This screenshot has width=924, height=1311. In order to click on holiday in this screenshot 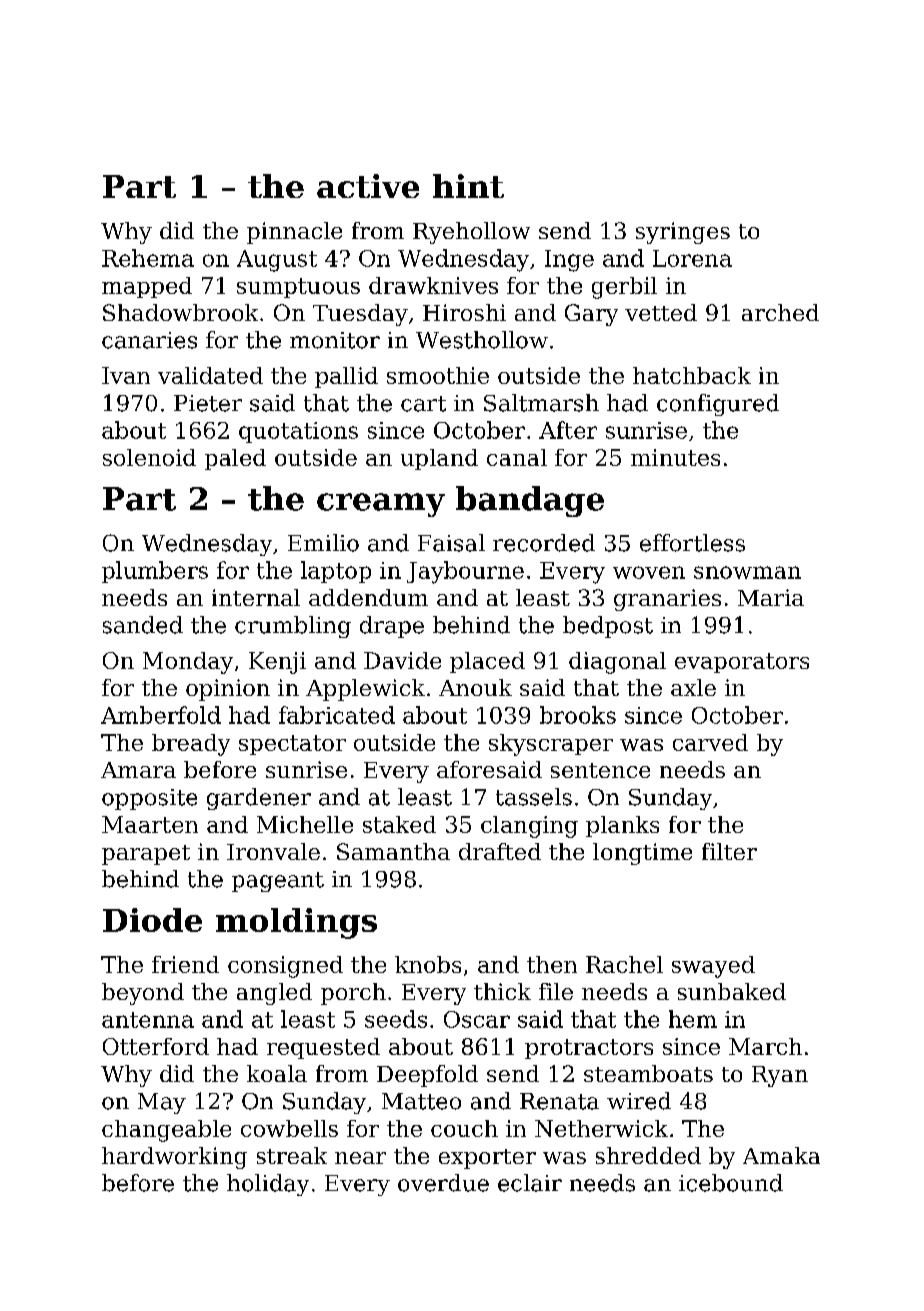, I will do `click(268, 1185)`.
